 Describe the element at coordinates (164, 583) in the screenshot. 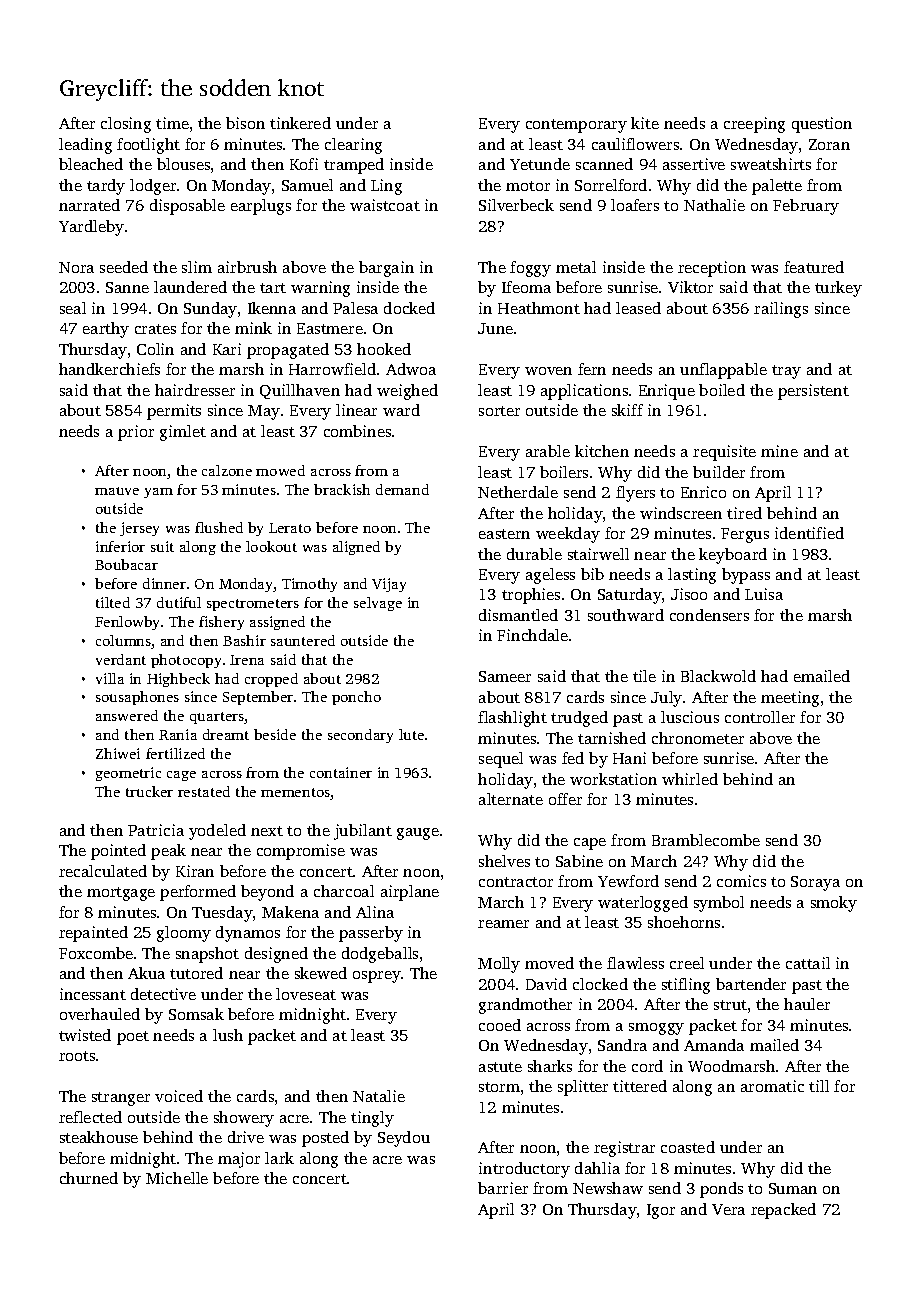

I see `dinner` at that location.
